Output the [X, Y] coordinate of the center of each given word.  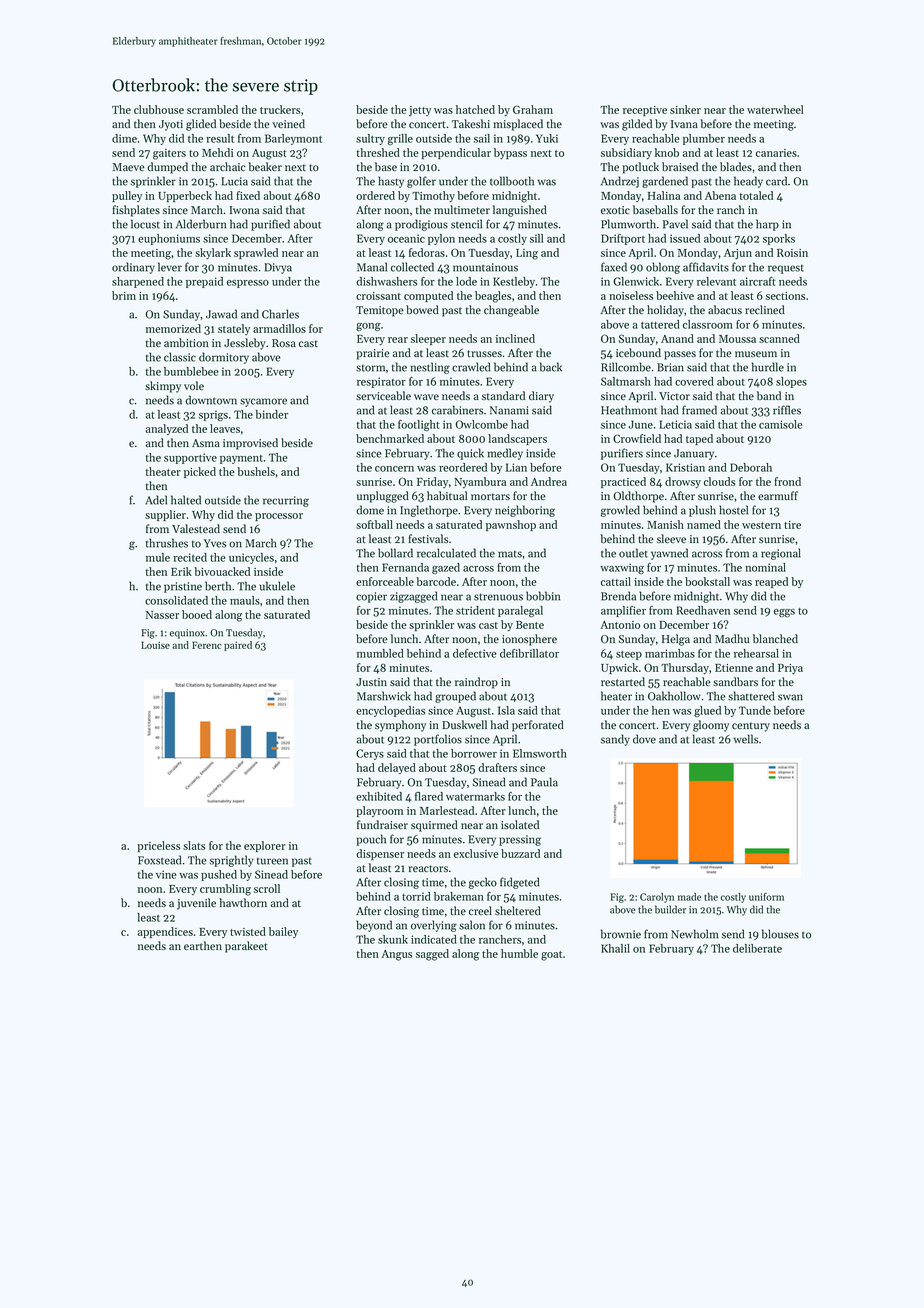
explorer [265, 846]
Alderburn [201, 224]
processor [279, 517]
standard [503, 395]
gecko [483, 883]
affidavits [706, 267]
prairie [373, 354]
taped [699, 439]
